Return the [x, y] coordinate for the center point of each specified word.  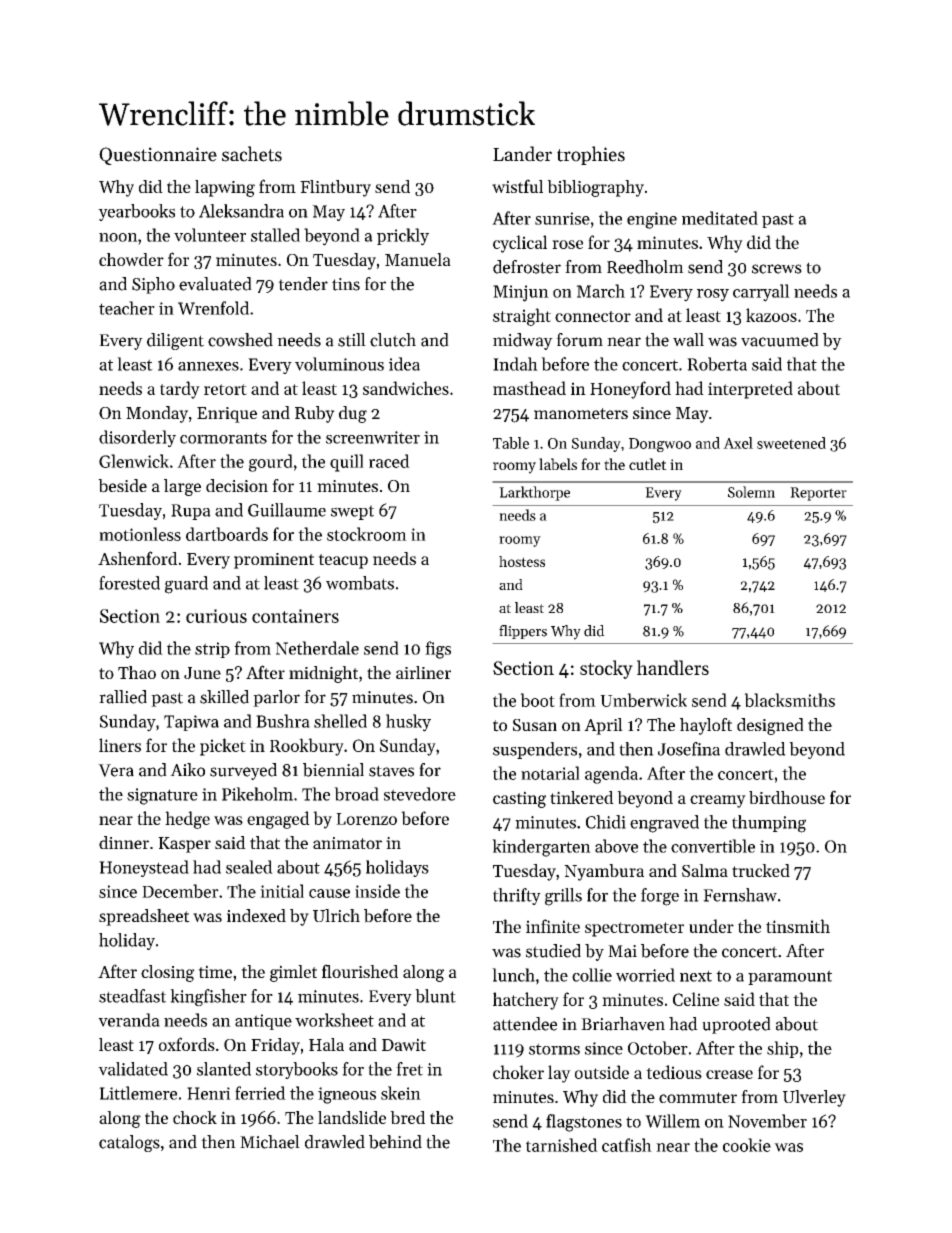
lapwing [225, 188]
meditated [720, 218]
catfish [627, 1145]
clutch [393, 340]
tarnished [562, 1145]
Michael [270, 1142]
